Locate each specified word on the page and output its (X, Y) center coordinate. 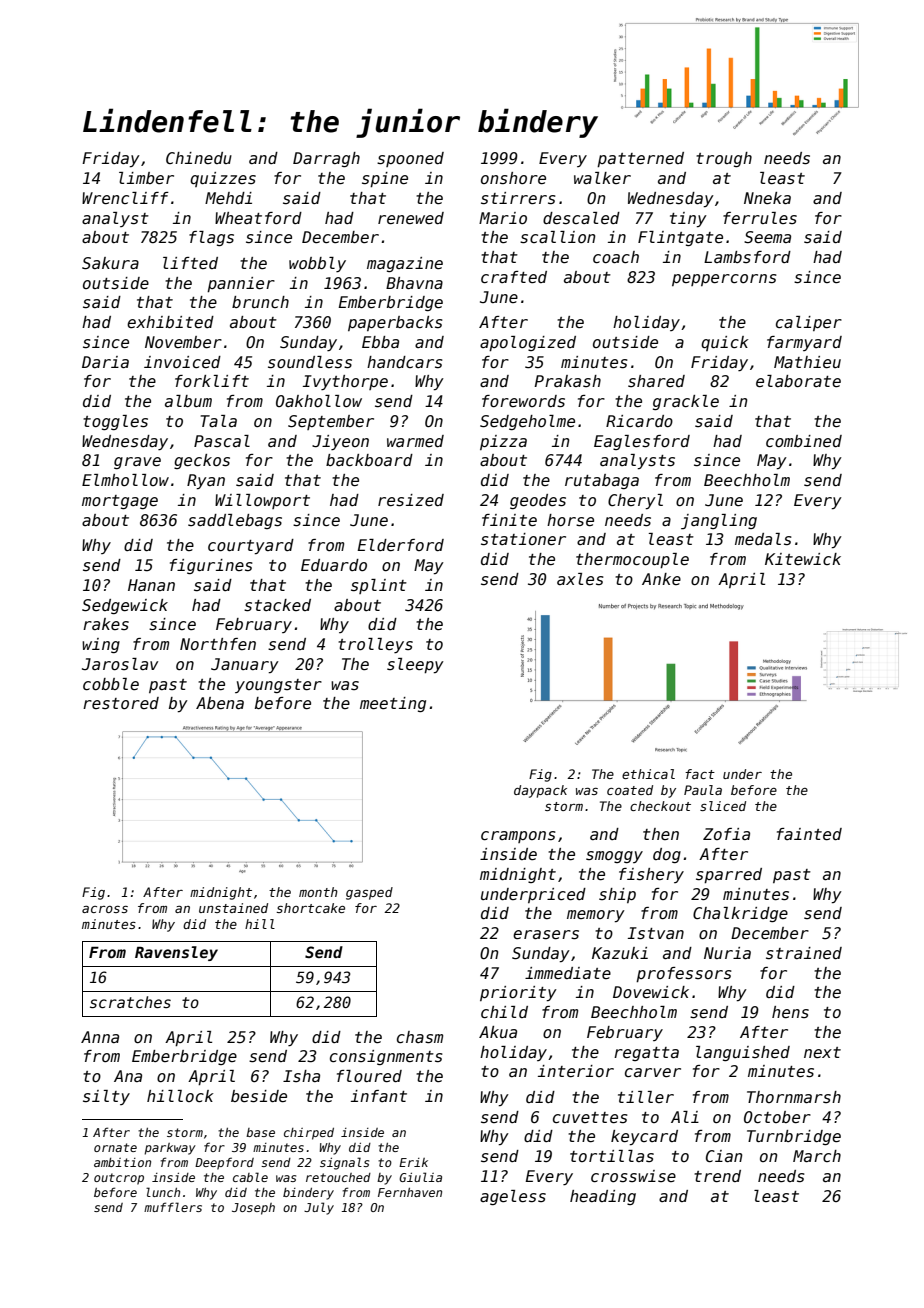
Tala (219, 421)
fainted (809, 834)
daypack (540, 791)
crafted (514, 277)
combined (804, 441)
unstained (233, 908)
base (260, 1132)
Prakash (567, 381)
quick (725, 343)
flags (211, 238)
